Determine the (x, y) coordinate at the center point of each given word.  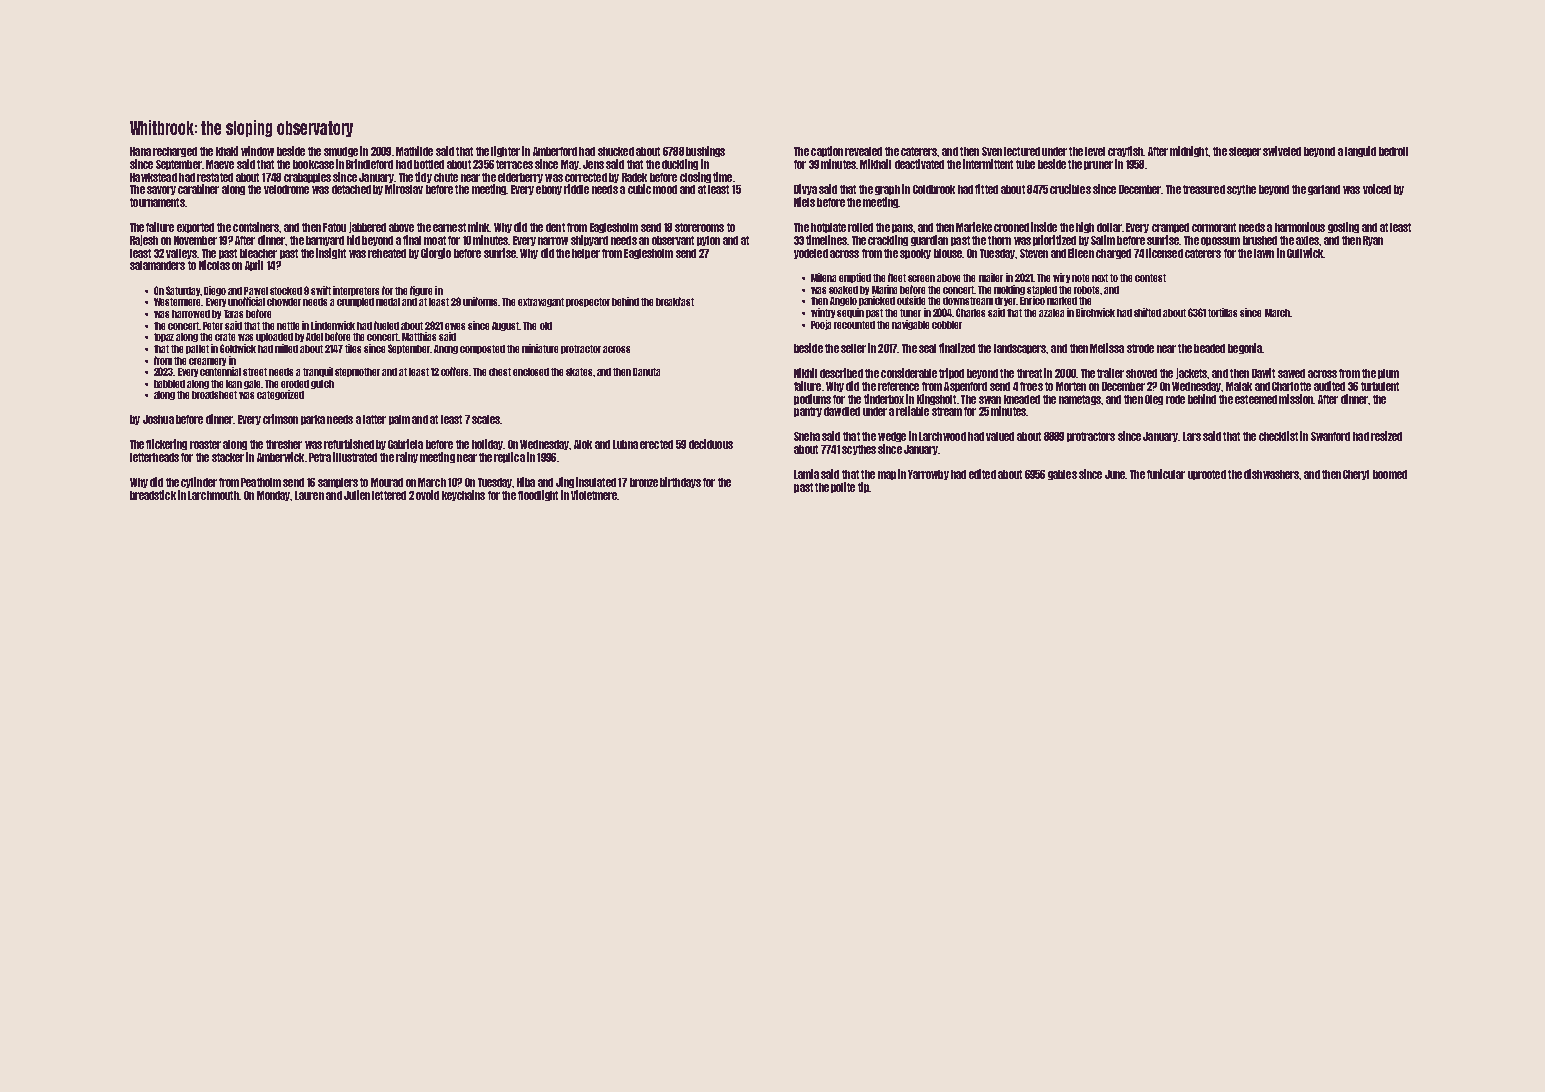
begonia (1245, 348)
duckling (680, 164)
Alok (583, 444)
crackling (888, 240)
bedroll (1393, 151)
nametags (1080, 400)
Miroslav (404, 189)
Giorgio (436, 253)
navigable (910, 325)
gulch (322, 384)
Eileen (1081, 253)
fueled (386, 325)
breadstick (153, 495)
